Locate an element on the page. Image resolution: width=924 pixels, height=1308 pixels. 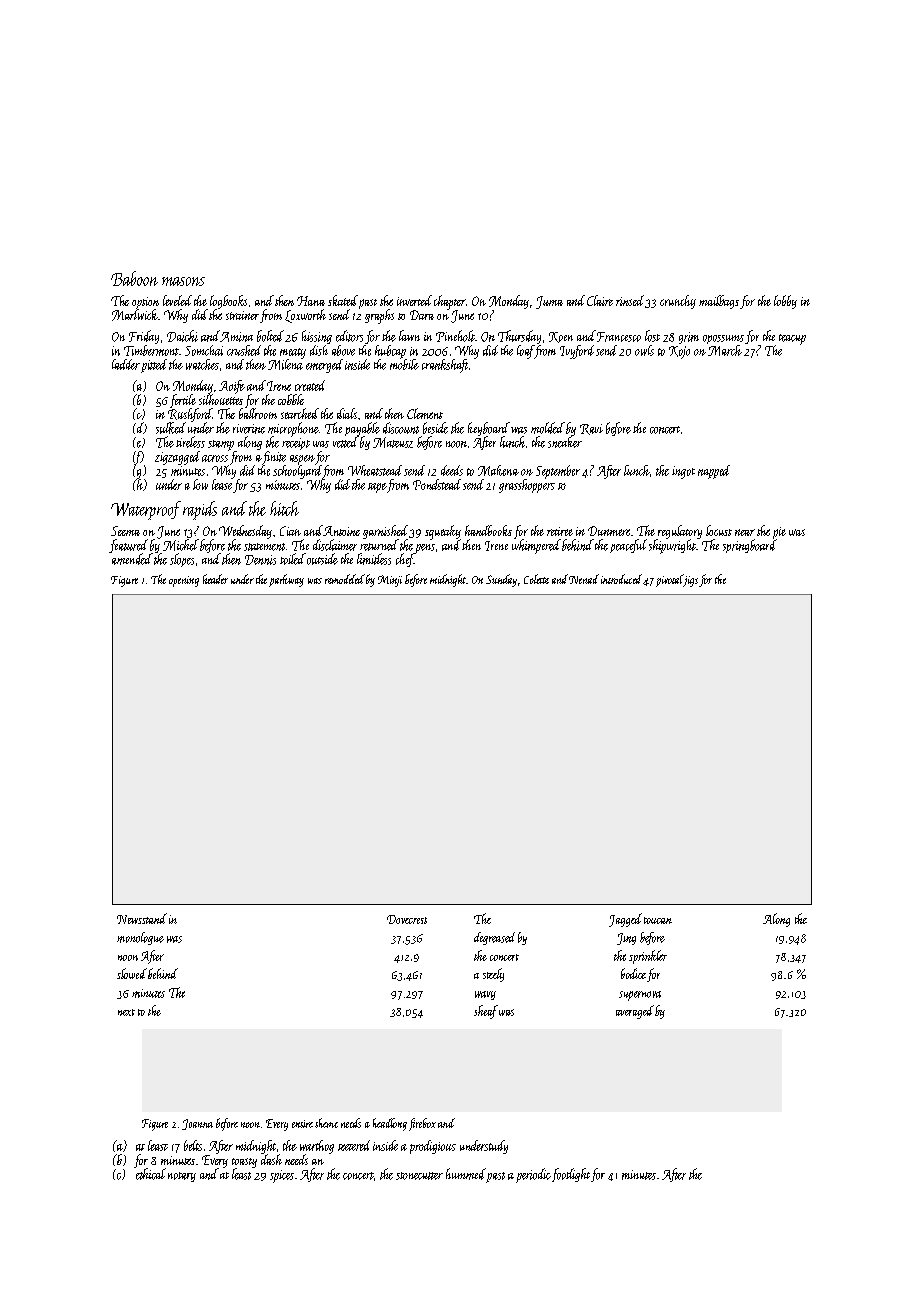
Newsstand is located at coordinates (142, 918).
